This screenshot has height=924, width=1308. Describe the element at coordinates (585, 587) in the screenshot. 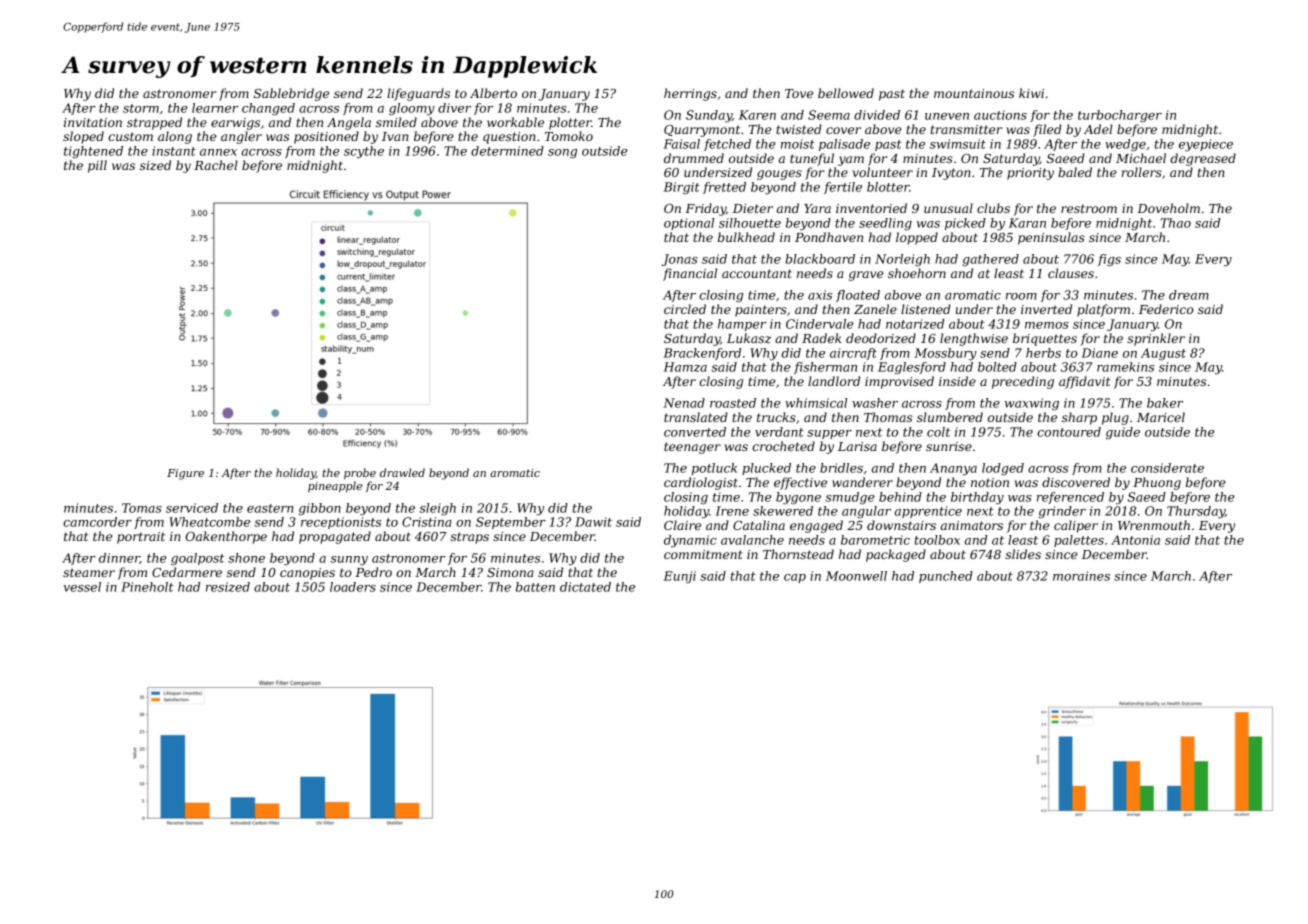

I see `dictated` at that location.
